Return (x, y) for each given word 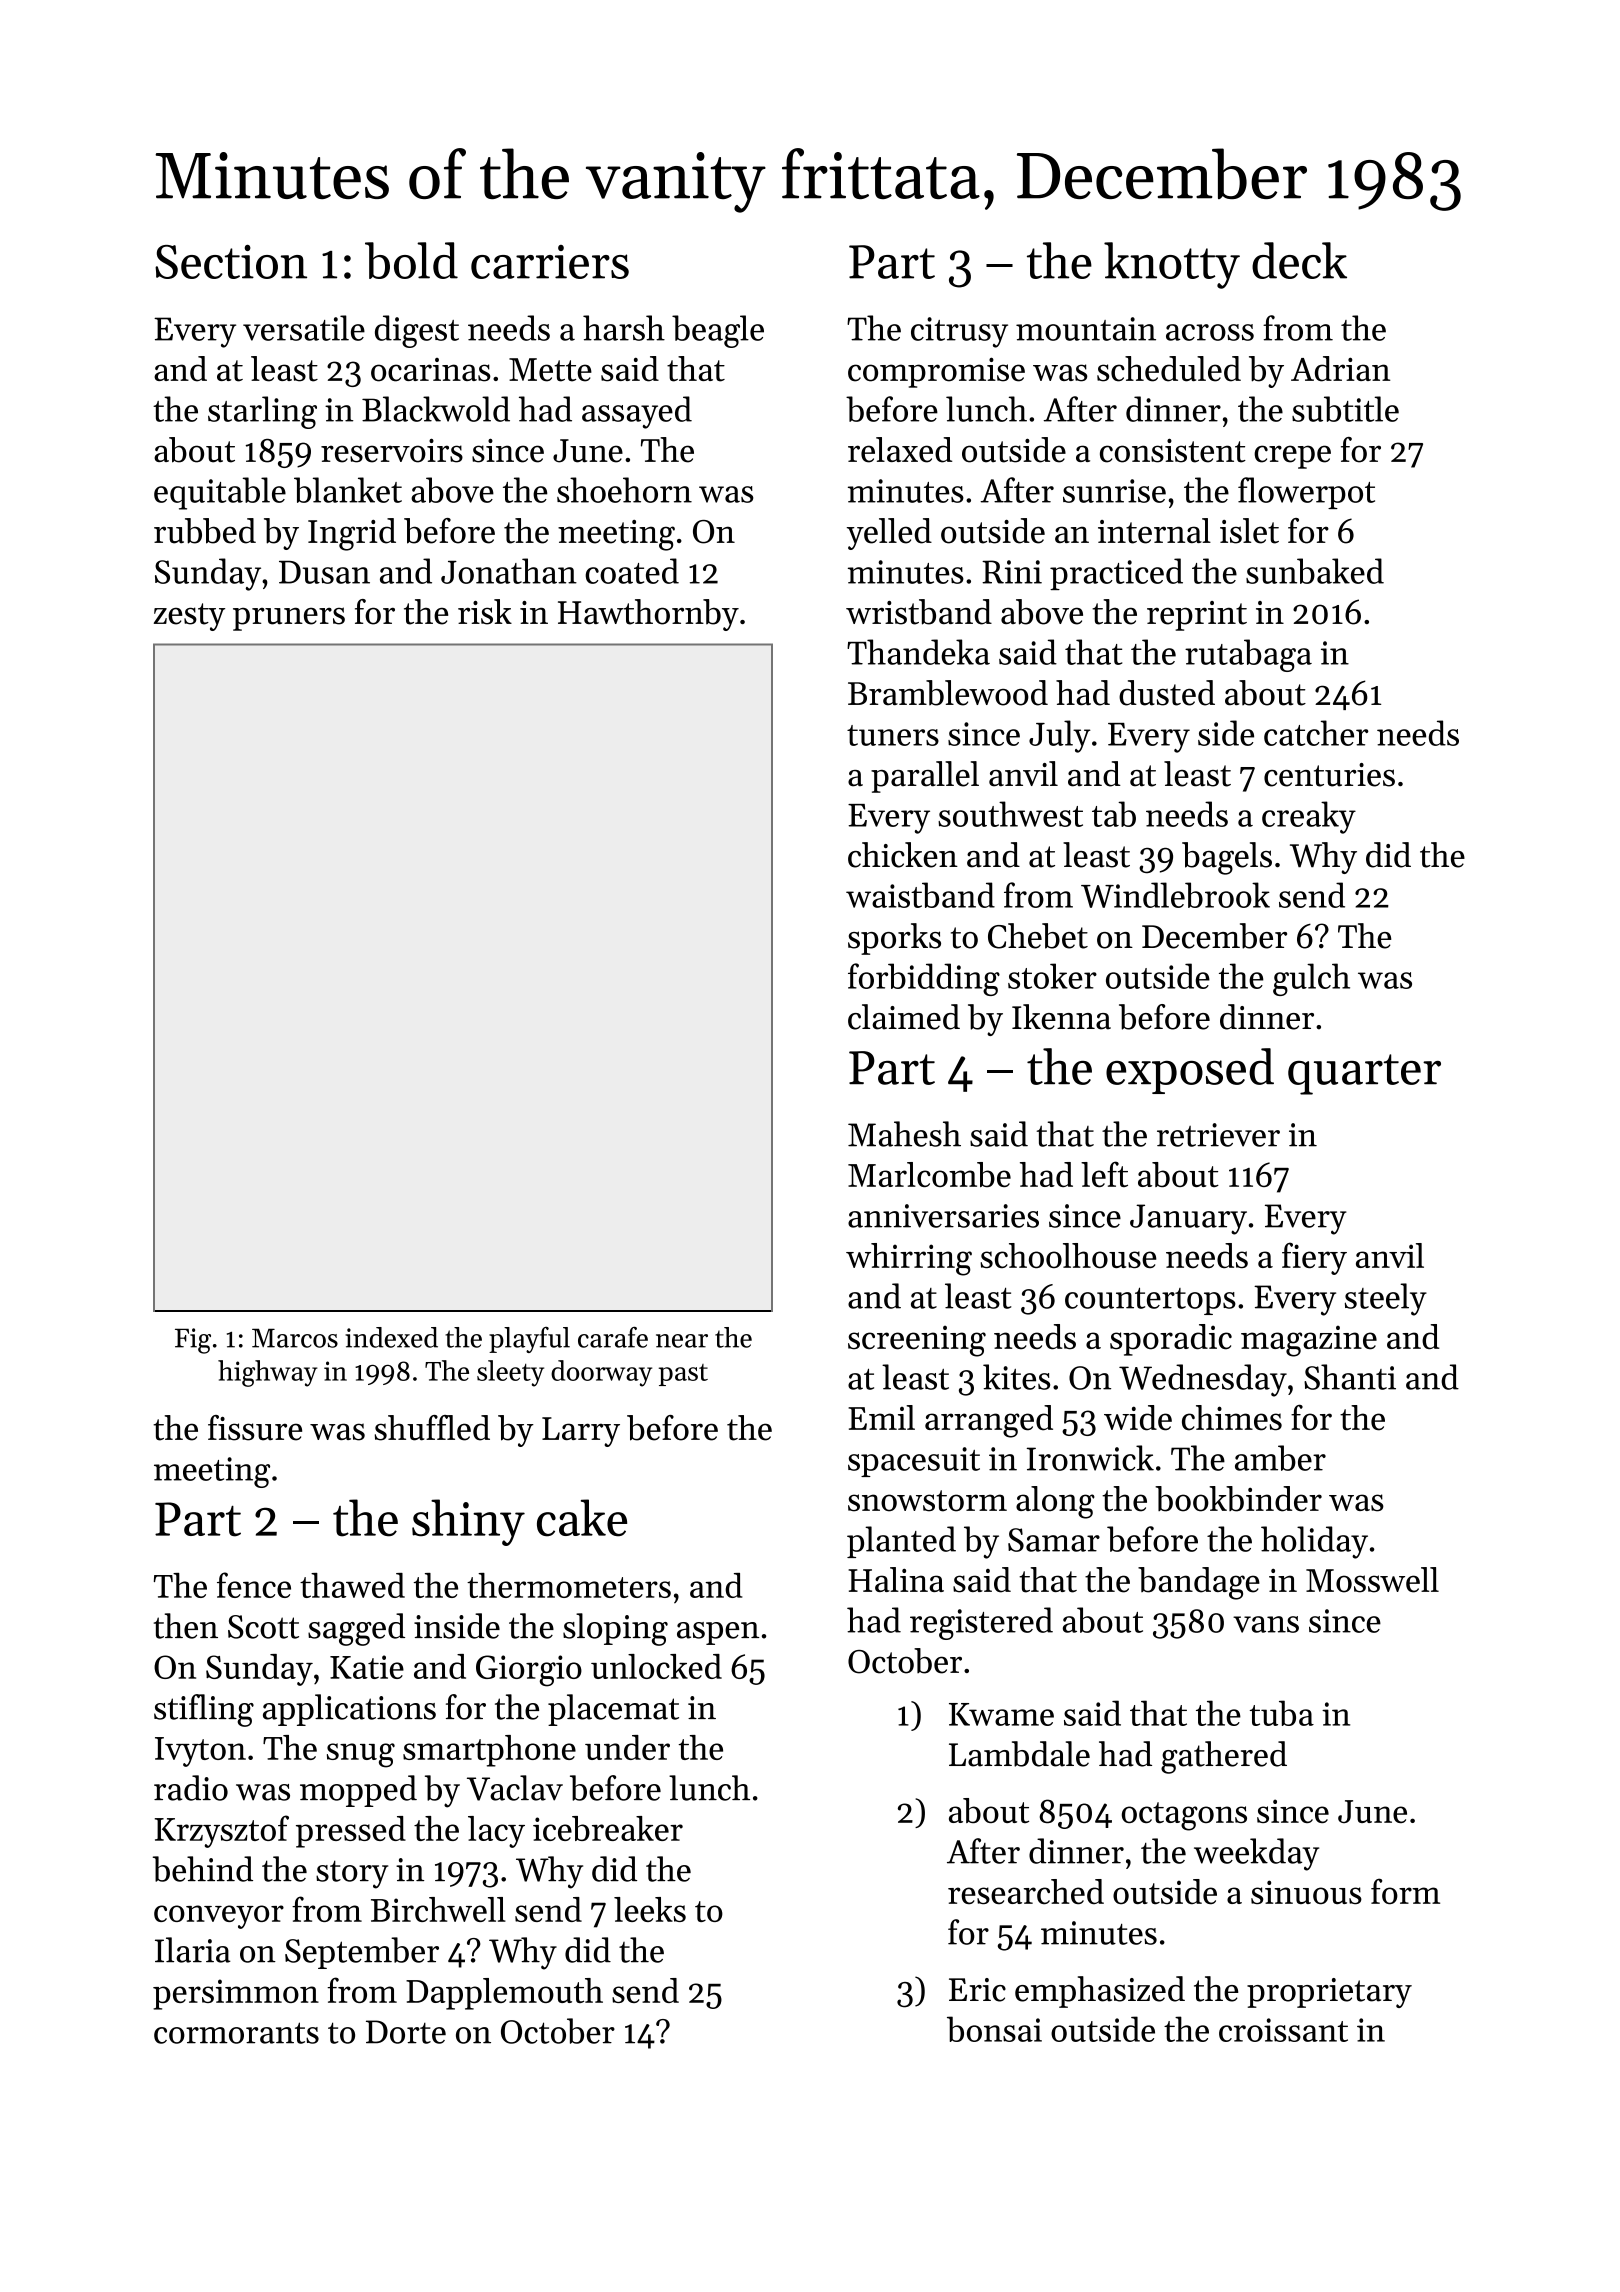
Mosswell (1372, 1580)
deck (1299, 260)
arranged (989, 1421)
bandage (1199, 1583)
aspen (718, 1633)
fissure (255, 1428)
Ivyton (200, 1752)
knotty (1172, 265)
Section (231, 262)
